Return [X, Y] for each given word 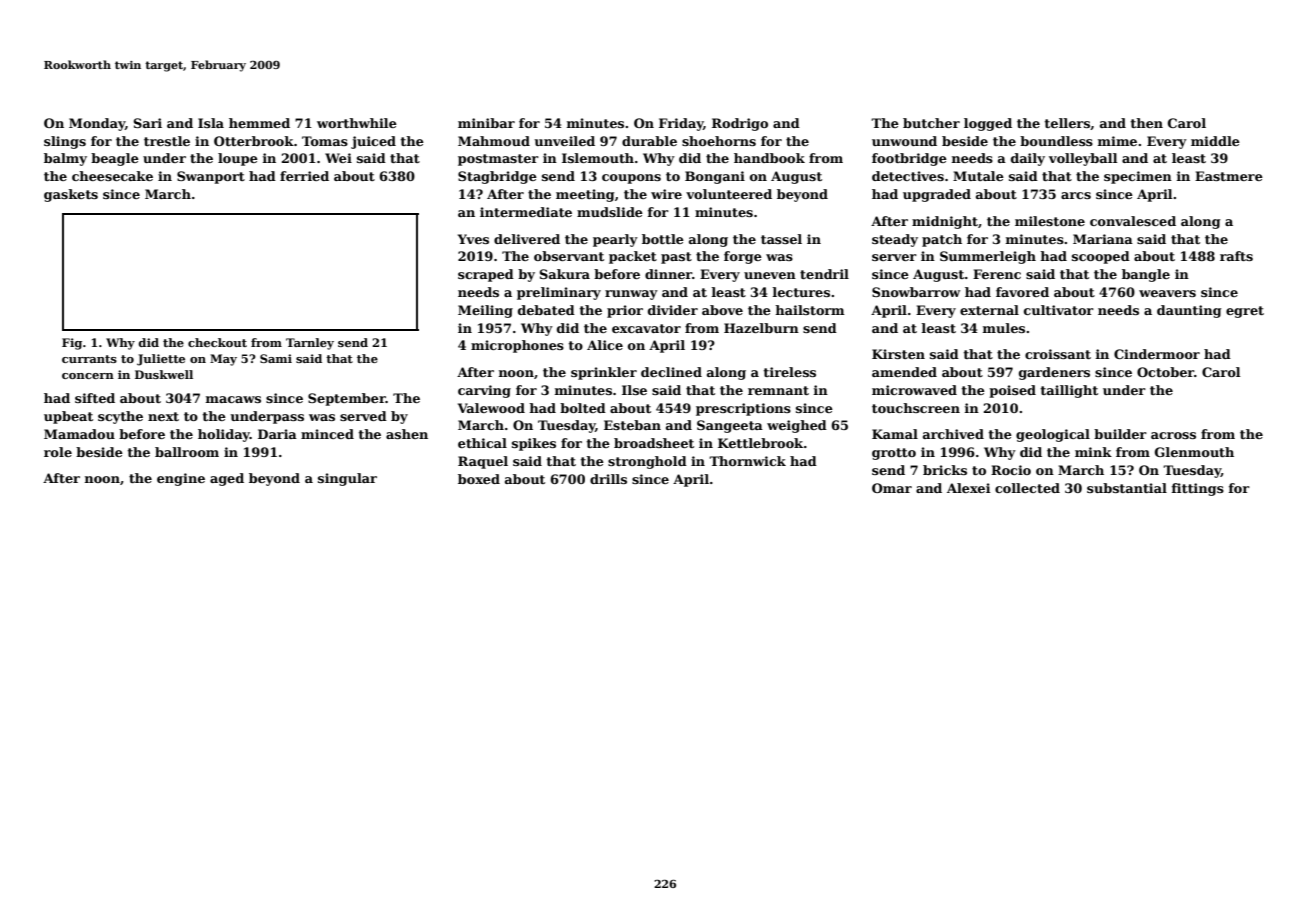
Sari [148, 123]
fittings [1198, 489]
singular [347, 479]
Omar [892, 488]
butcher [931, 123]
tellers [1067, 123]
